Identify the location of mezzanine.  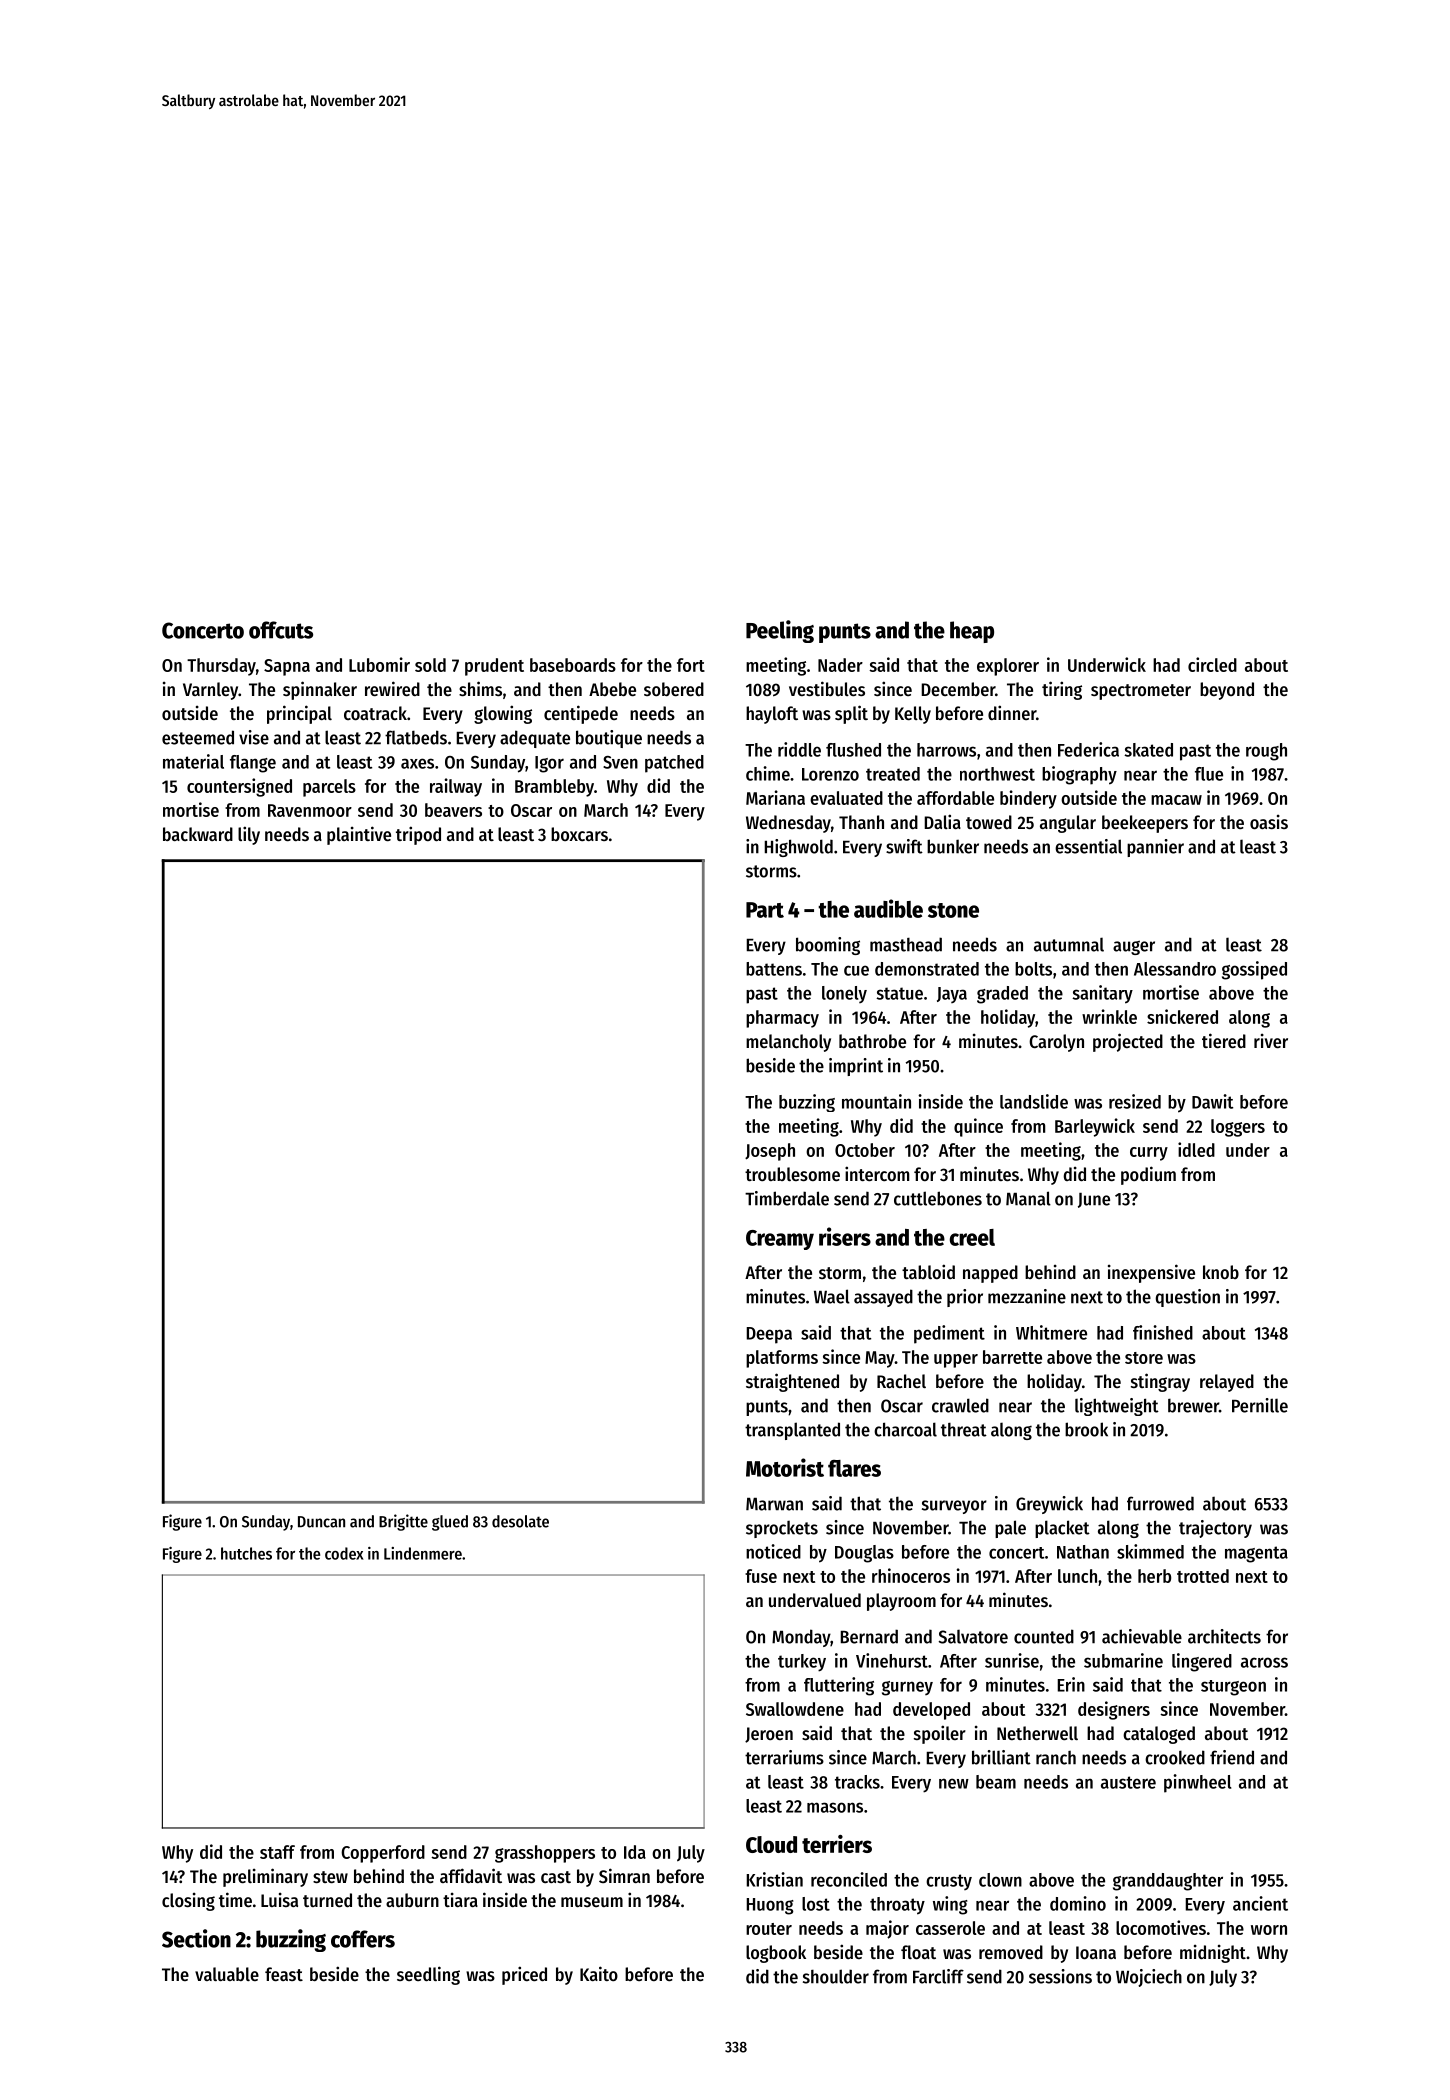
(1027, 1296).
